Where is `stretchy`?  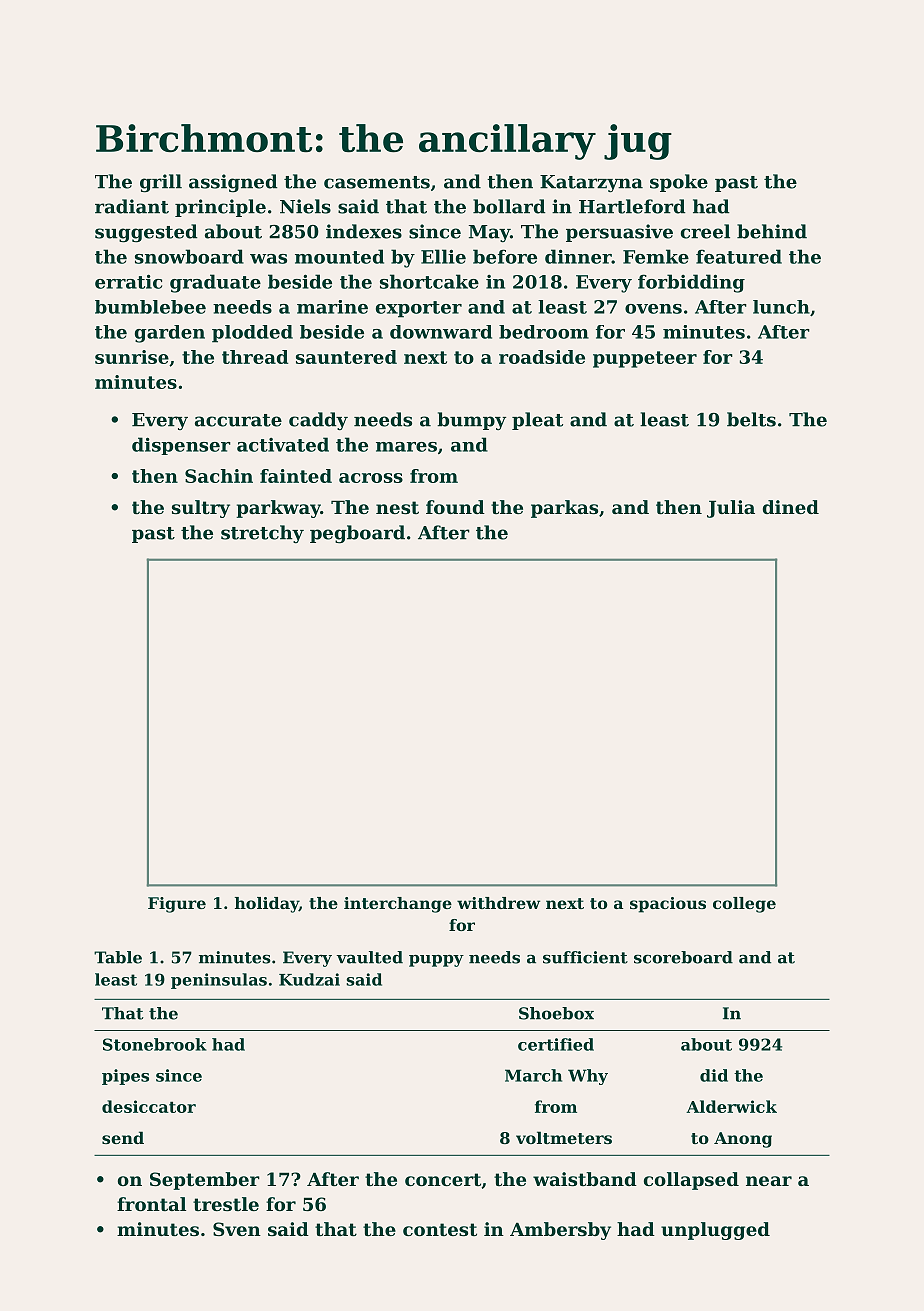 stretchy is located at coordinates (262, 534).
